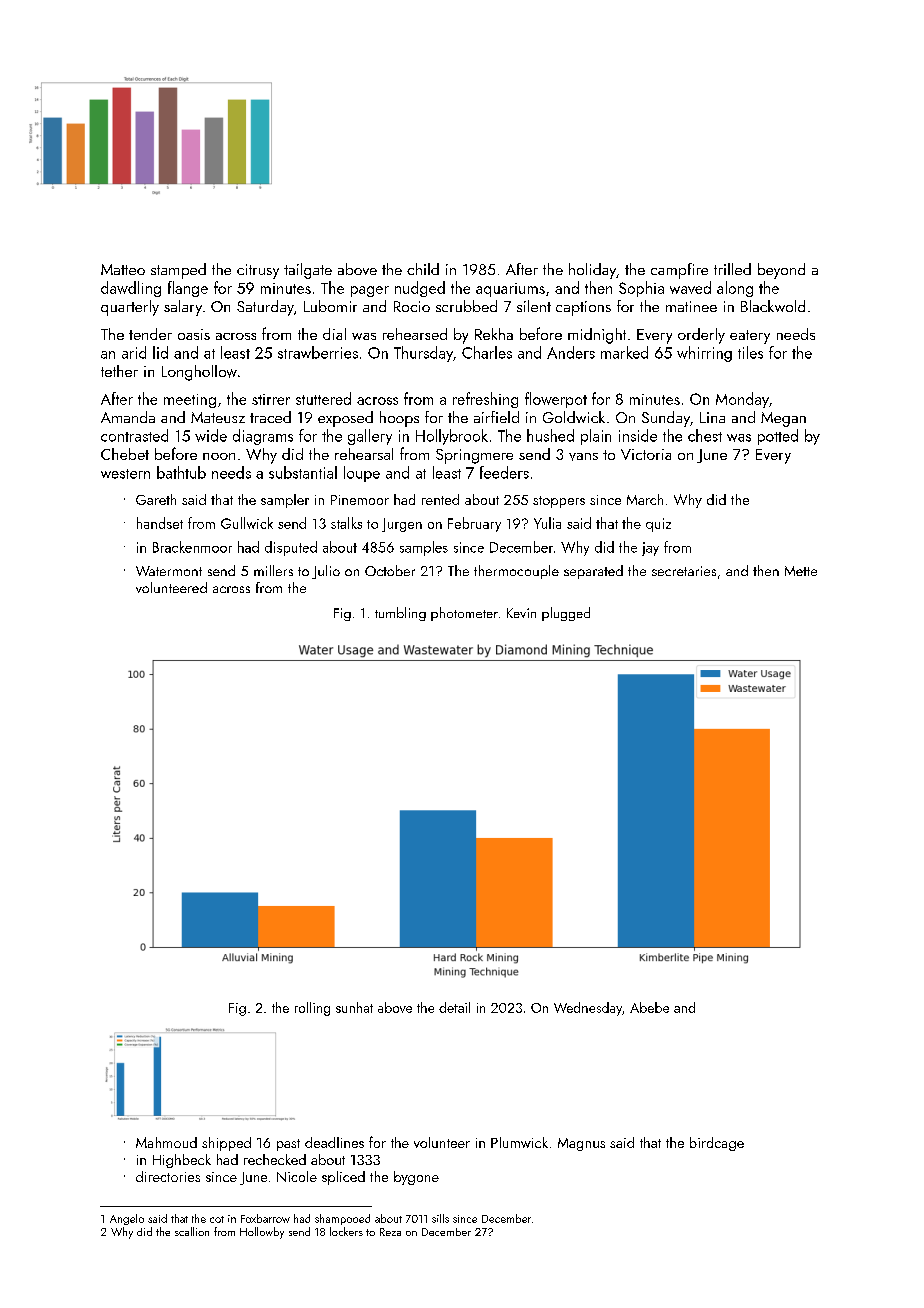 The width and height of the document is (924, 1308). I want to click on samples, so click(424, 548).
